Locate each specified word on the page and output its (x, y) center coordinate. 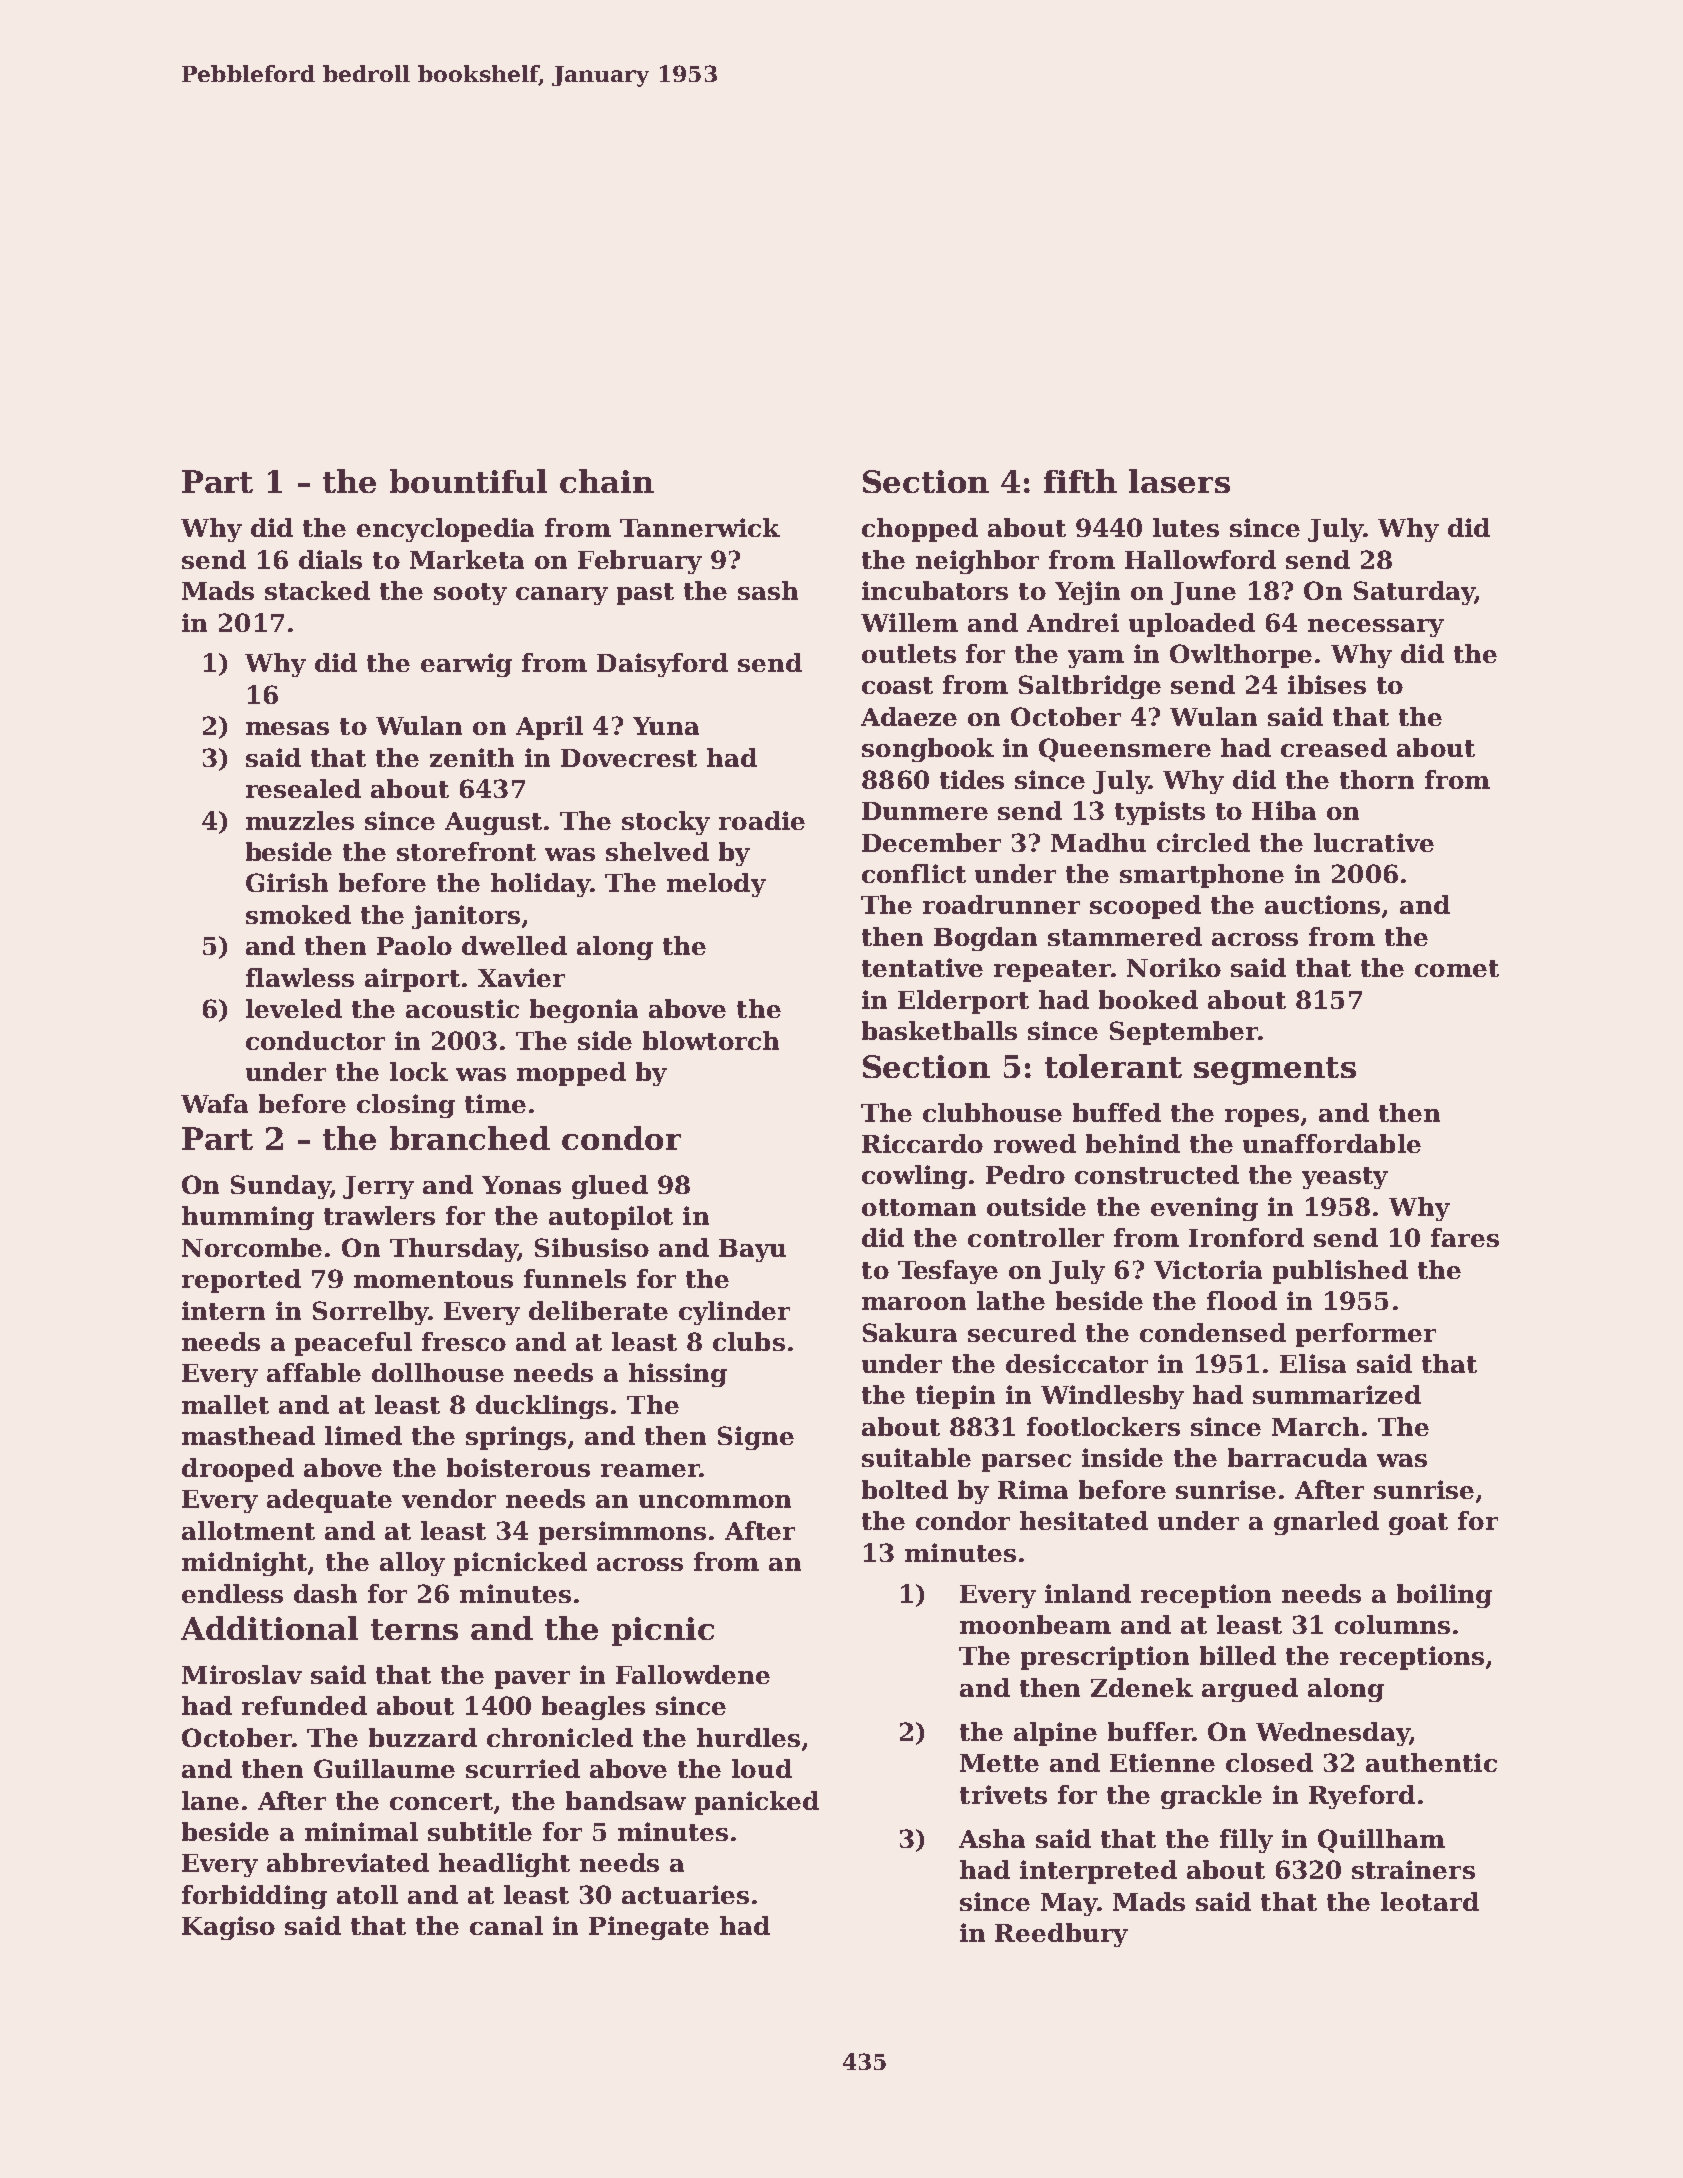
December (931, 842)
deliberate (598, 1310)
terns (414, 1629)
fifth (1080, 481)
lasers (1179, 481)
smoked (298, 914)
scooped (1145, 907)
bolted (905, 1489)
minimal (361, 1831)
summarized (1337, 1394)
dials (330, 559)
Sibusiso (592, 1247)
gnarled (1326, 1523)
